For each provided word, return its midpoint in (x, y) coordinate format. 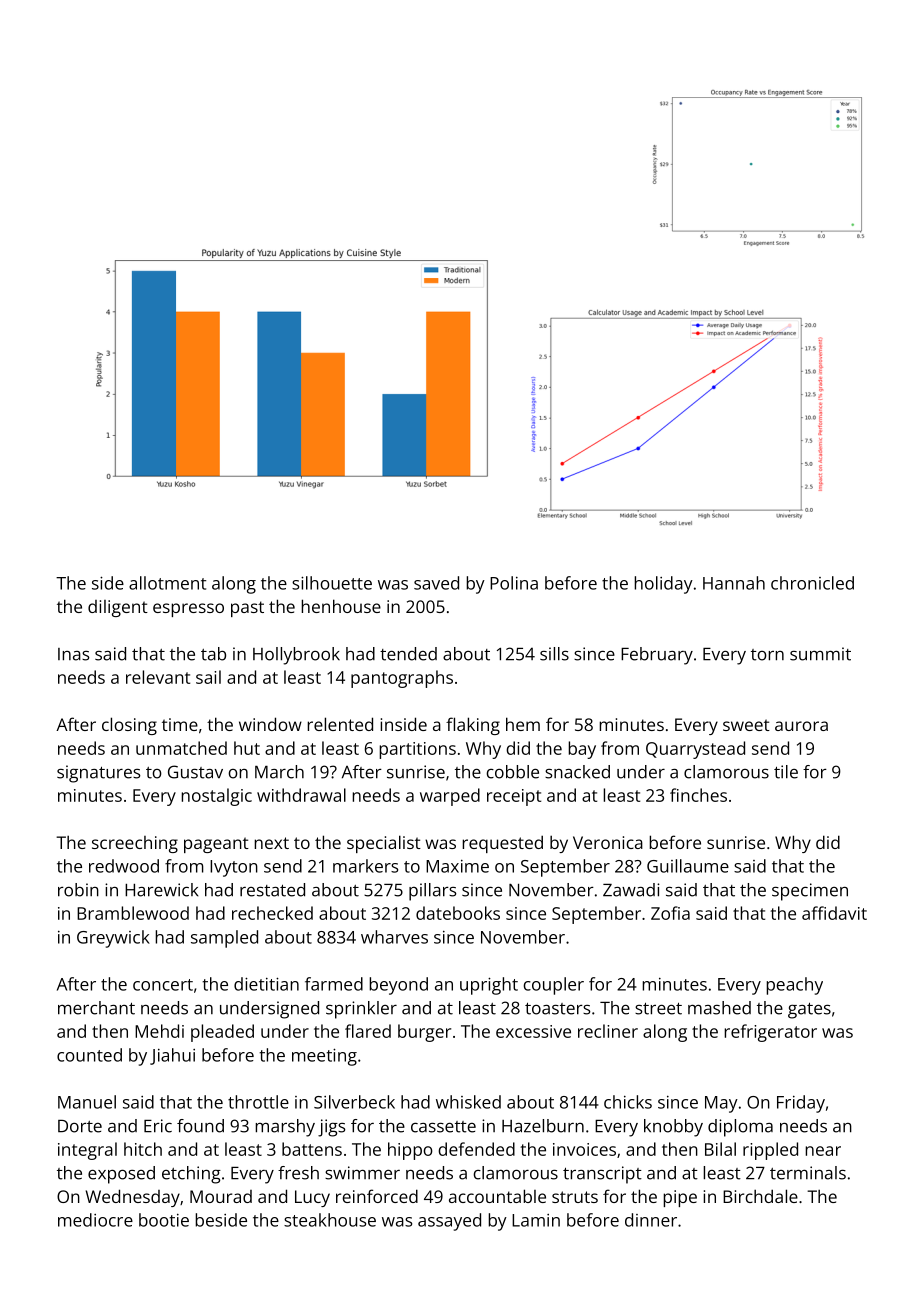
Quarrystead (695, 750)
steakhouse (330, 1220)
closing (129, 726)
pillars (433, 892)
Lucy (312, 1198)
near (823, 1151)
